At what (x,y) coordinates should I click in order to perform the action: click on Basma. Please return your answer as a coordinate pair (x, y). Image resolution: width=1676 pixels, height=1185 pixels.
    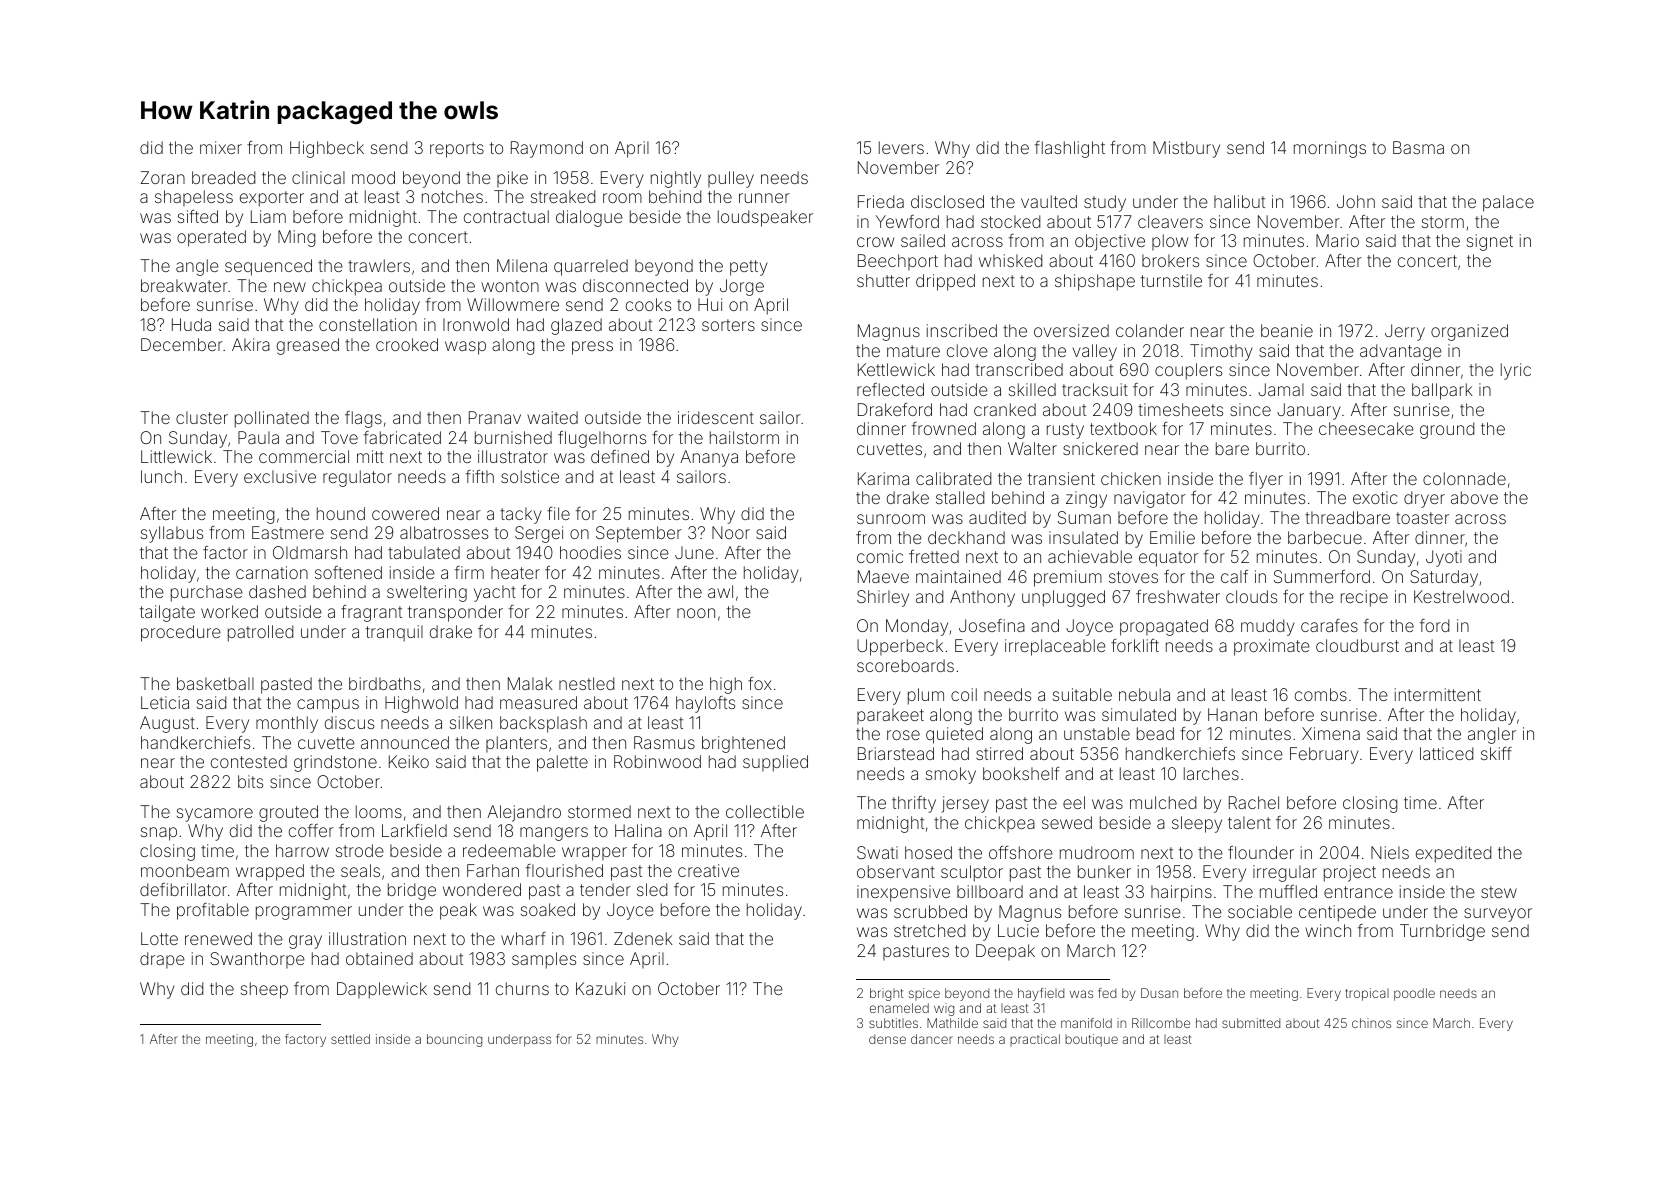
    Looking at the image, I should click on (1418, 147).
